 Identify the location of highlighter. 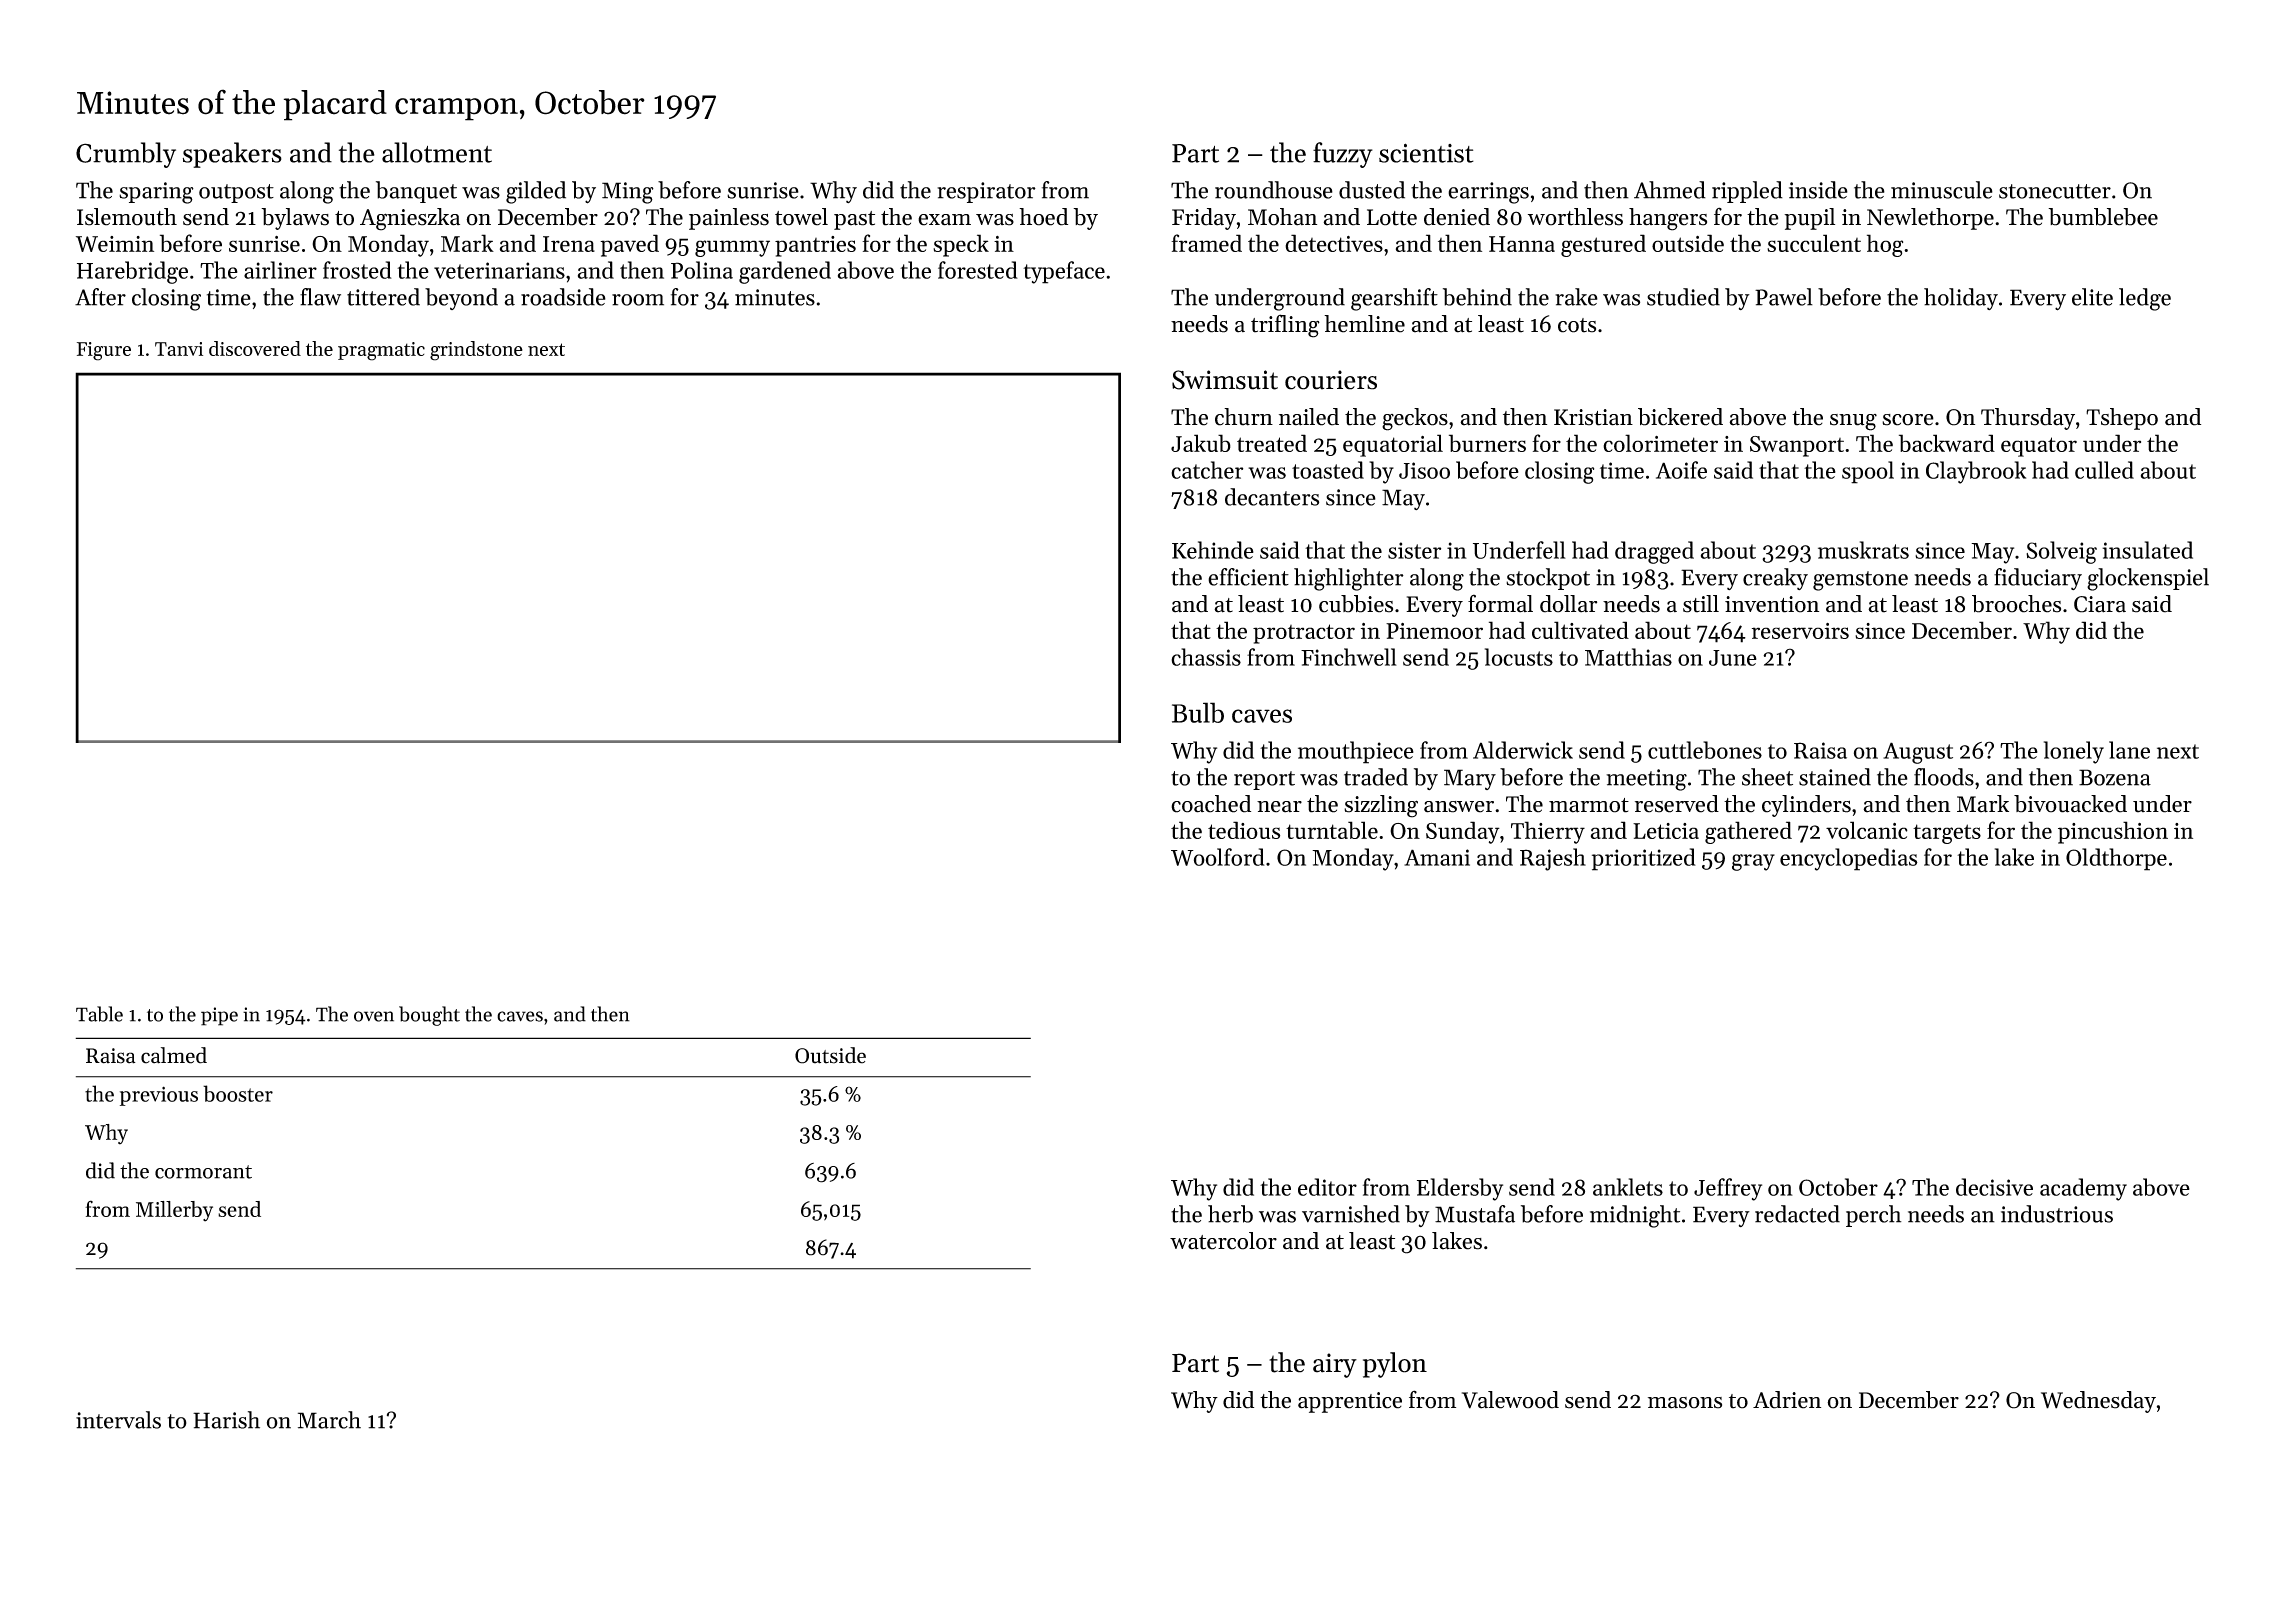
(1349, 579).
